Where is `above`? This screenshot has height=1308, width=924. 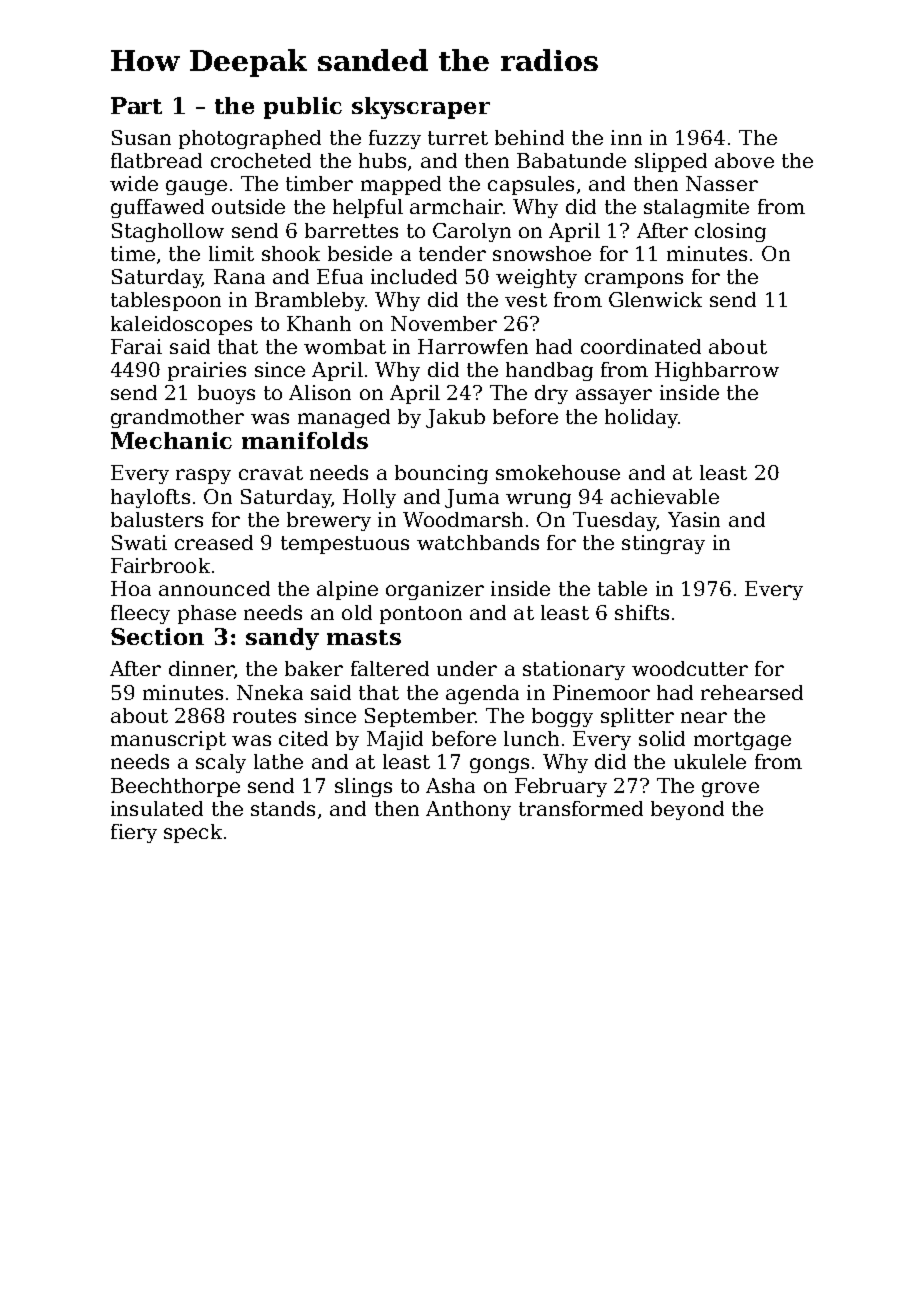 above is located at coordinates (744, 160).
